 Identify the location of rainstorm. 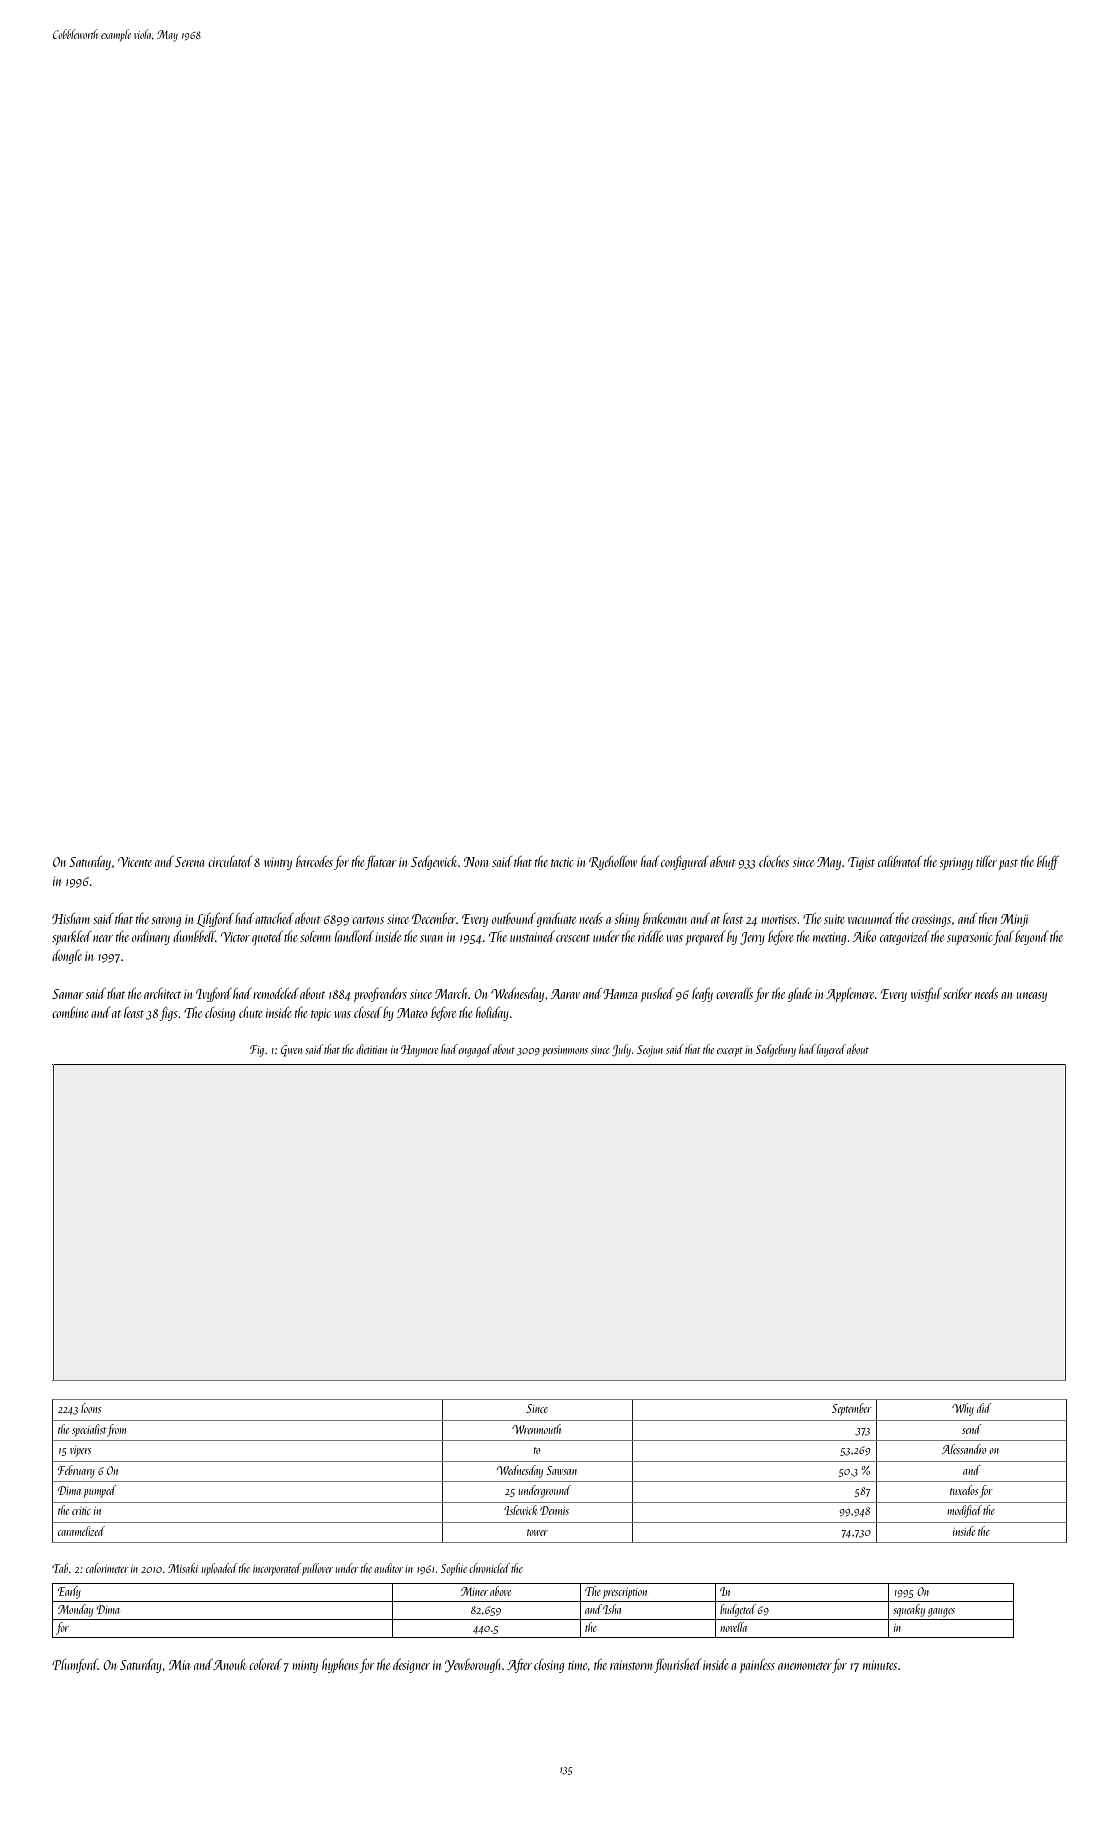
(631, 1665).
